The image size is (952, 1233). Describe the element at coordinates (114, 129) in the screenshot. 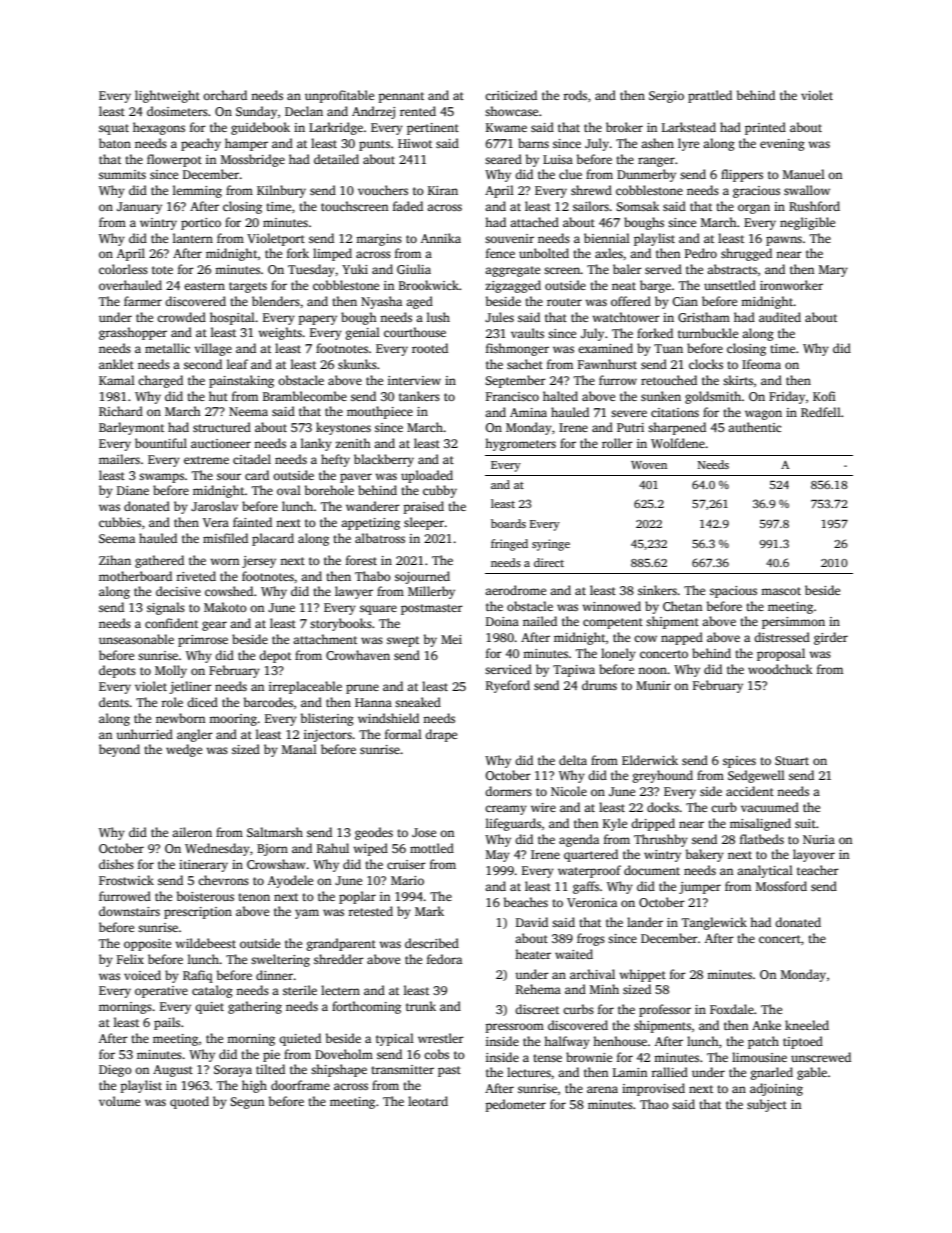

I see `squat` at that location.
